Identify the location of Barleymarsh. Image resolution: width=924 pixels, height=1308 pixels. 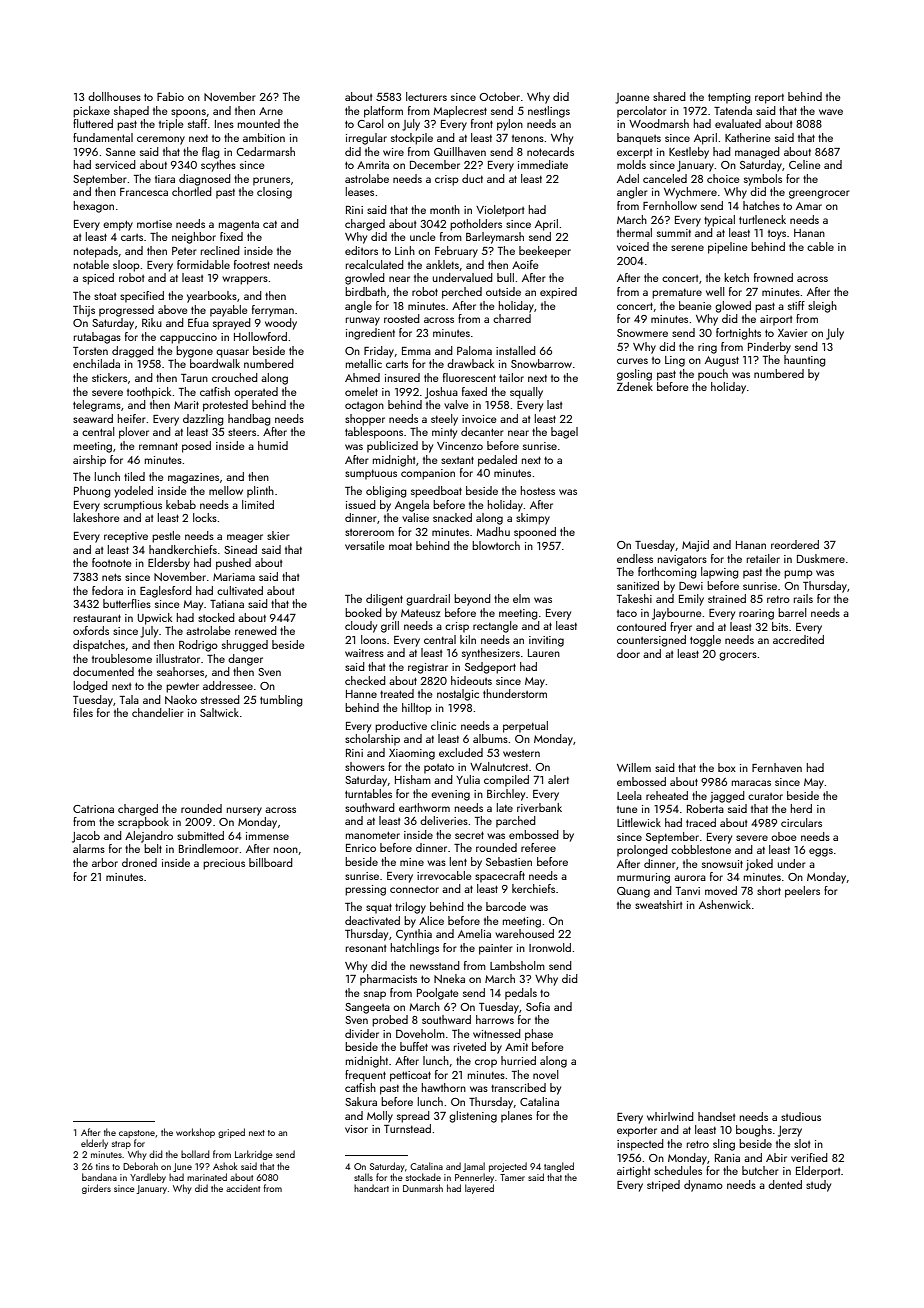
(495, 238).
